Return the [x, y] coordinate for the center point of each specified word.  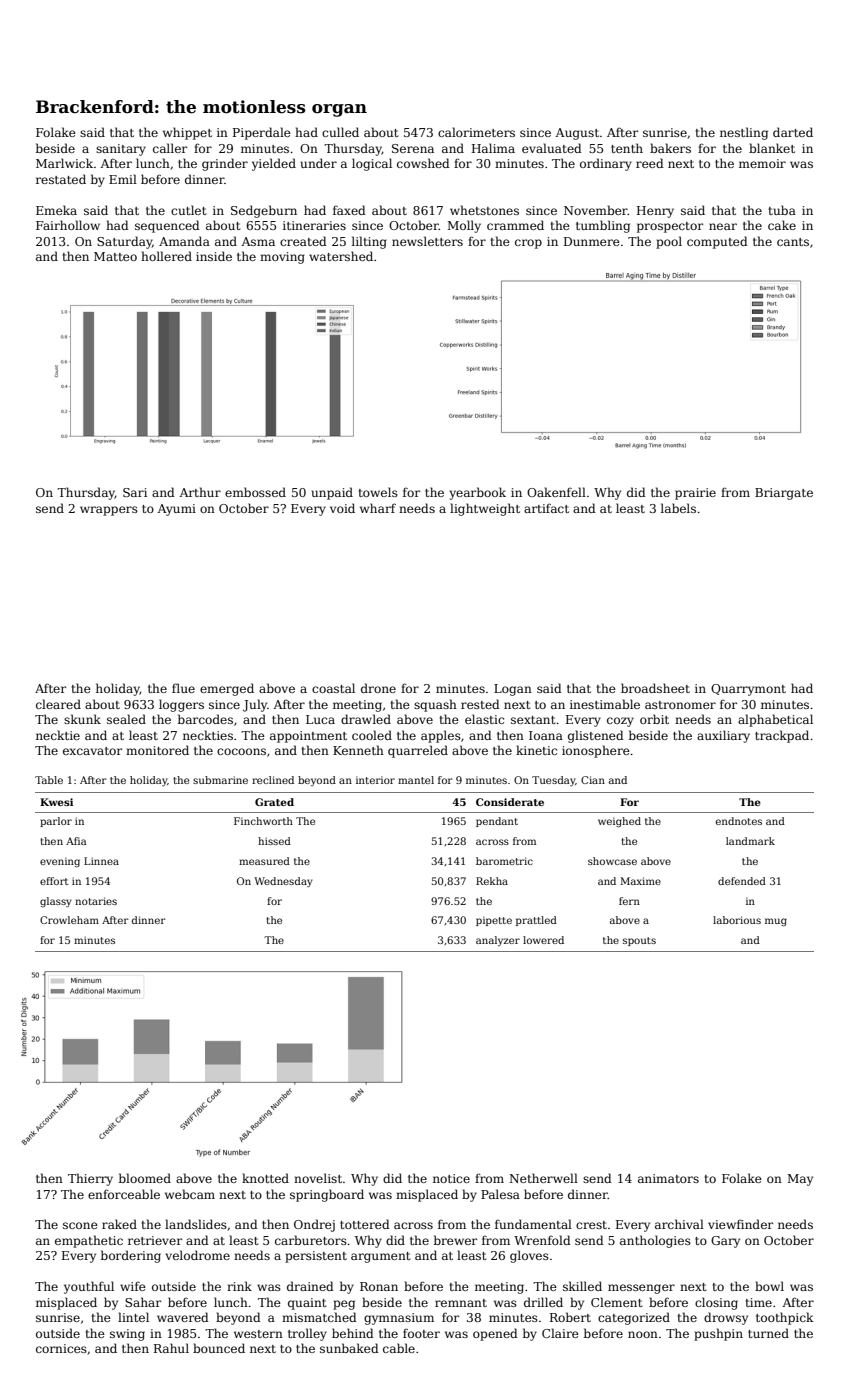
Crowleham [69, 920]
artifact [546, 508]
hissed [274, 841]
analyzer [498, 941]
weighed [619, 822]
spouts [639, 941]
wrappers [109, 511]
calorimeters [476, 132]
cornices [61, 1348]
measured [264, 861]
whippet [187, 133]
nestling [744, 133]
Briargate [784, 494]
